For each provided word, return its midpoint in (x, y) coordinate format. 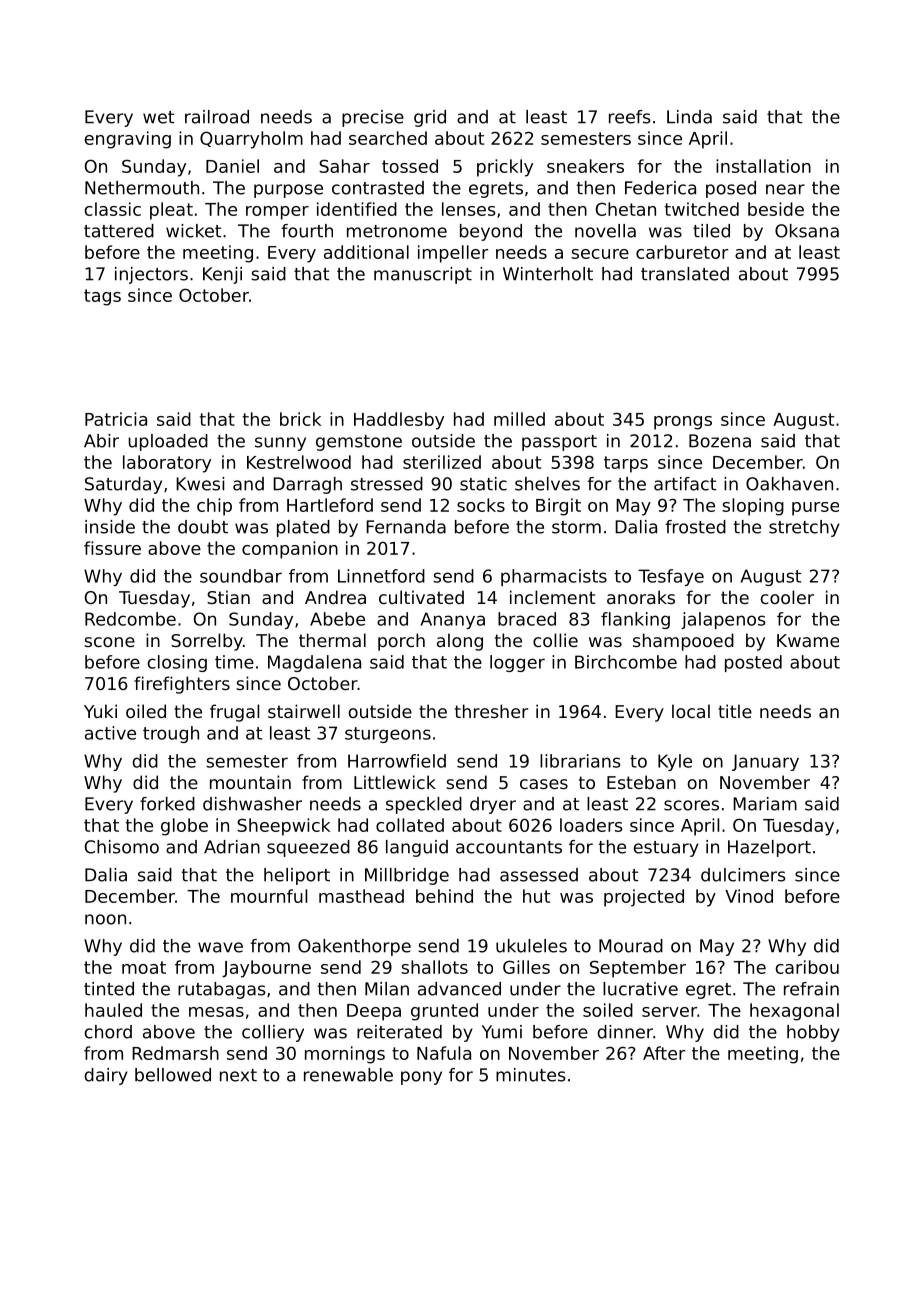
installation (763, 166)
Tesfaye (671, 577)
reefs (630, 117)
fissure (112, 548)
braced (527, 619)
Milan (387, 989)
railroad (217, 117)
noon (105, 919)
